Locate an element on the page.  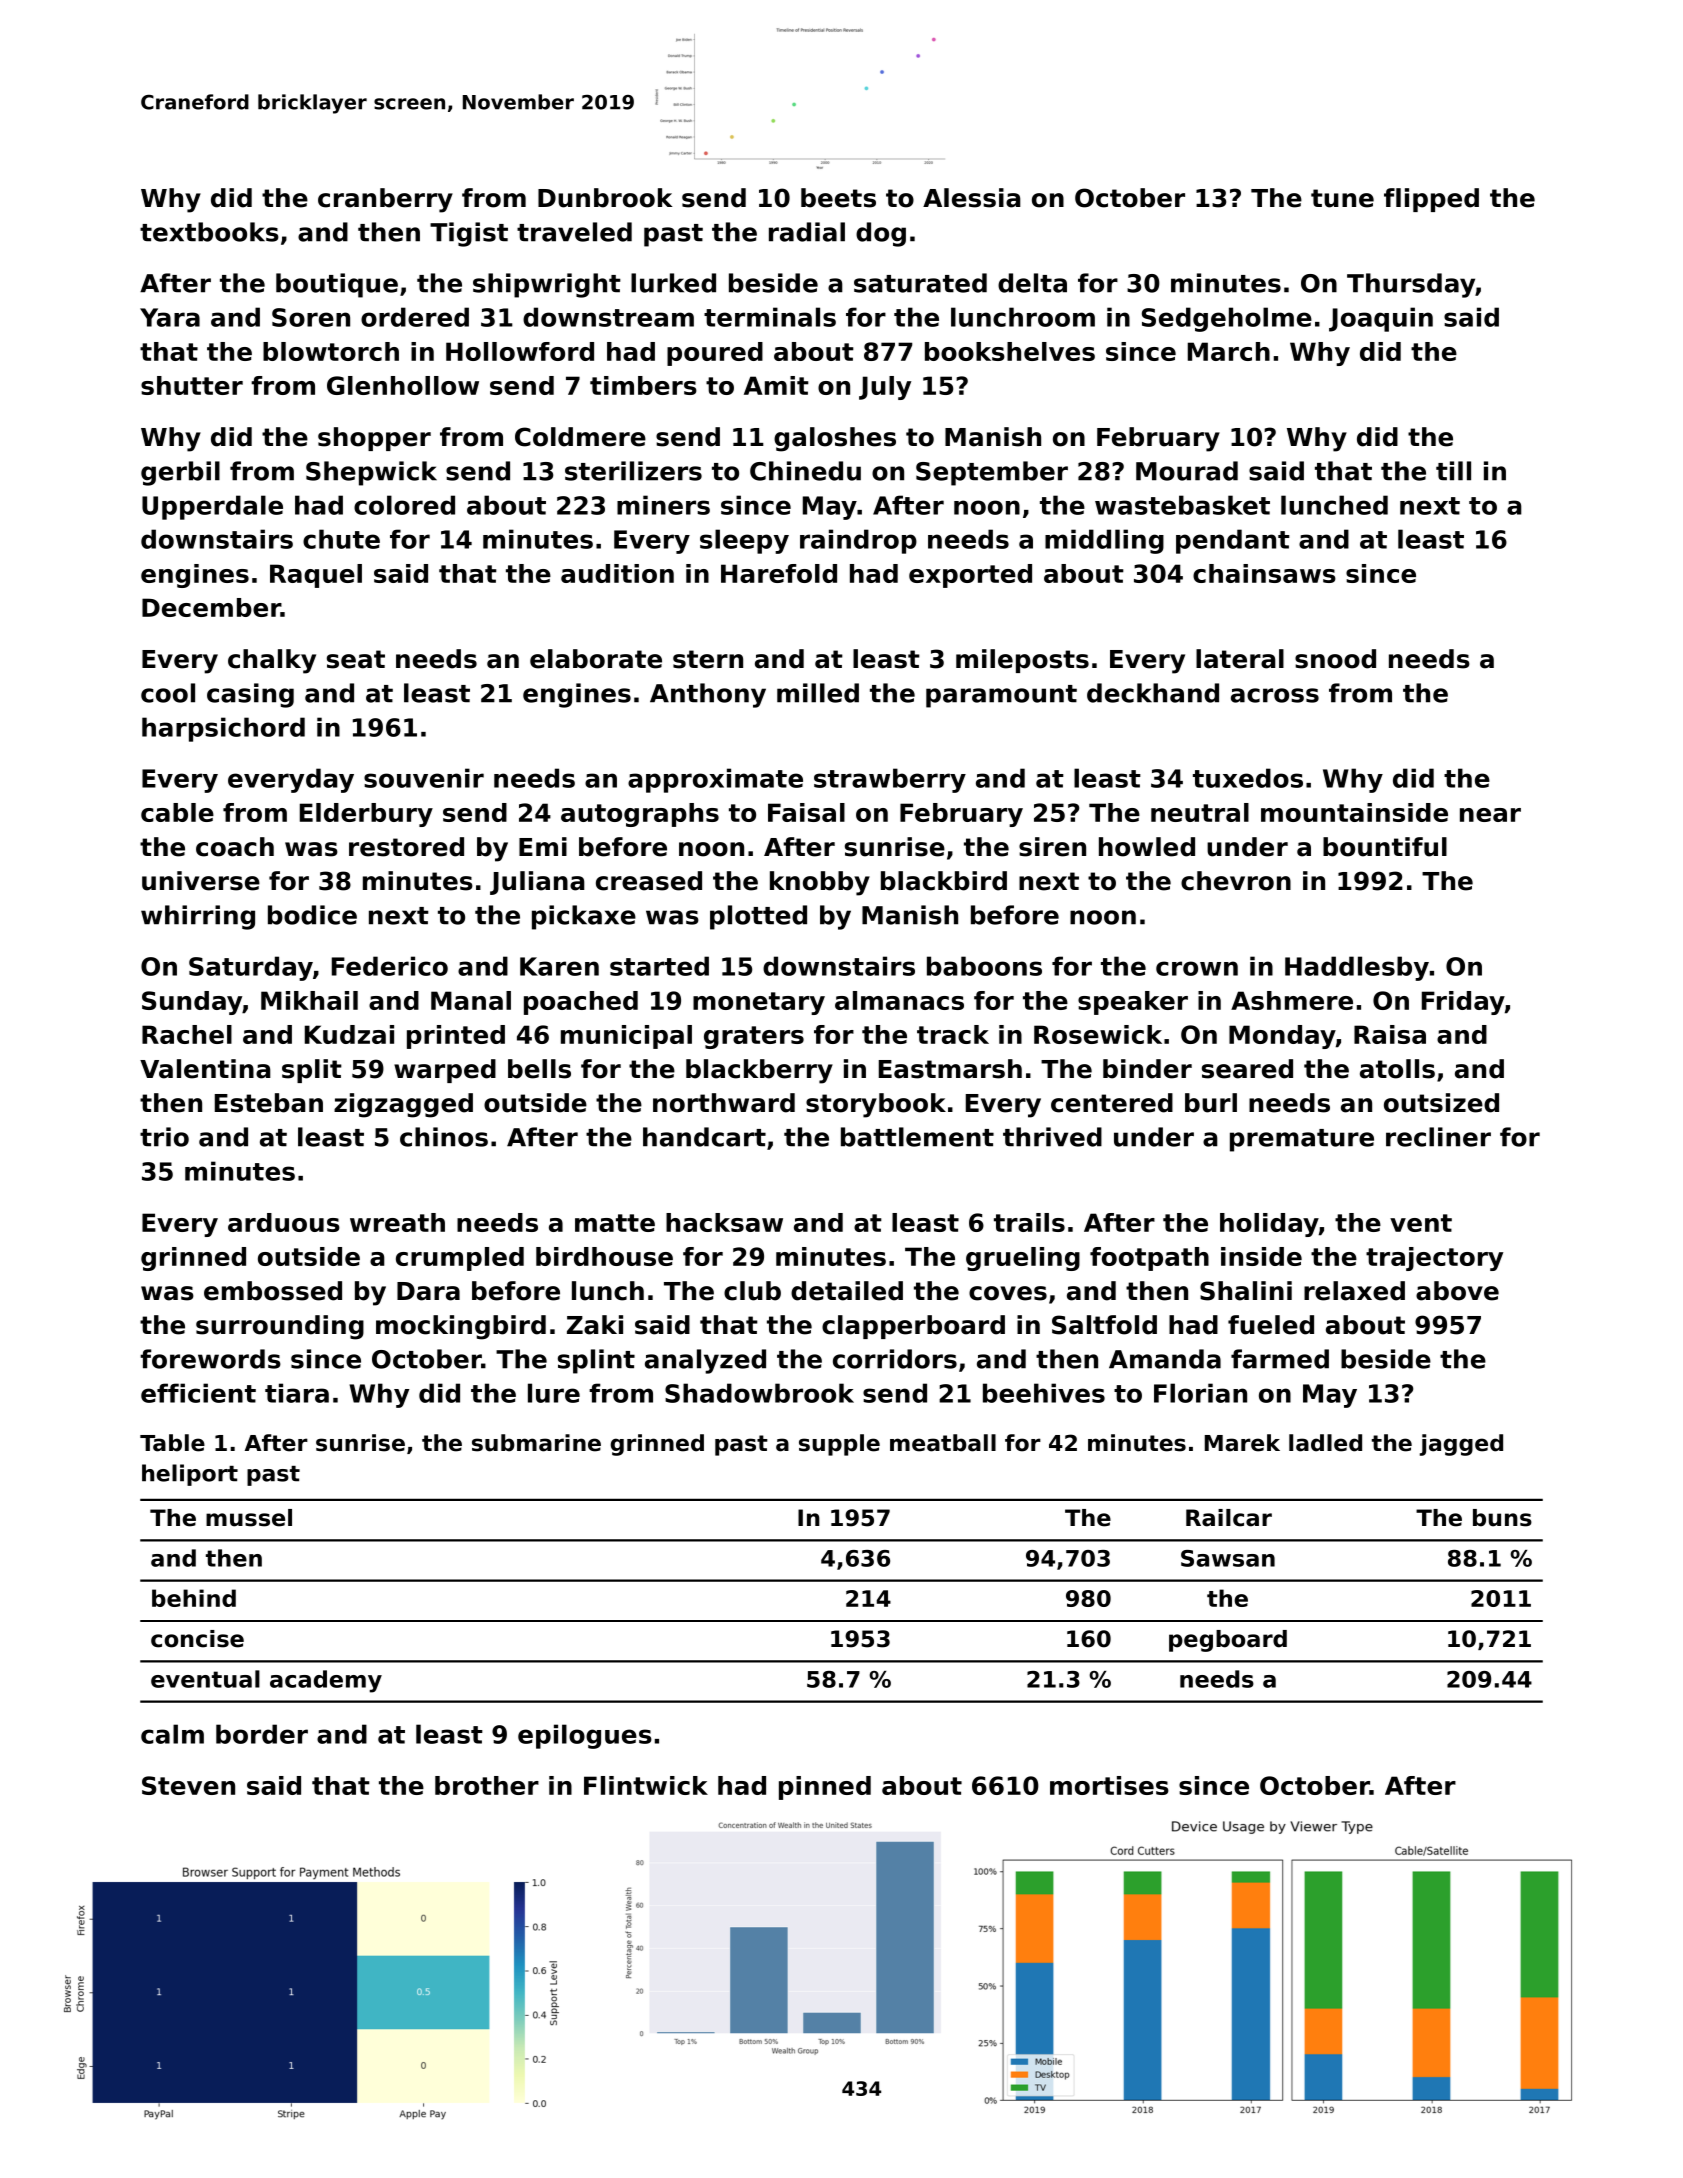
chalky is located at coordinates (272, 661).
